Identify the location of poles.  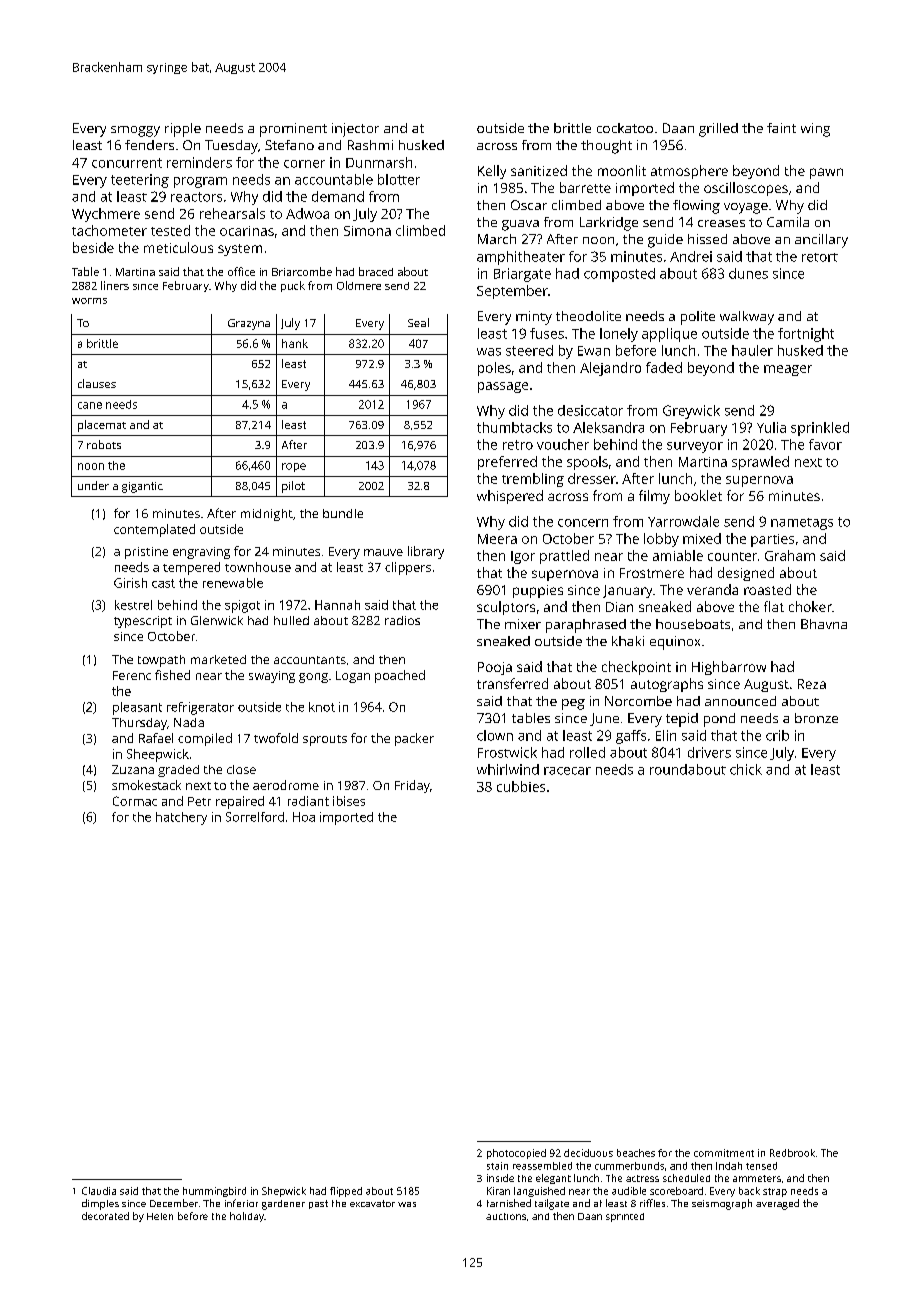
(494, 369).
